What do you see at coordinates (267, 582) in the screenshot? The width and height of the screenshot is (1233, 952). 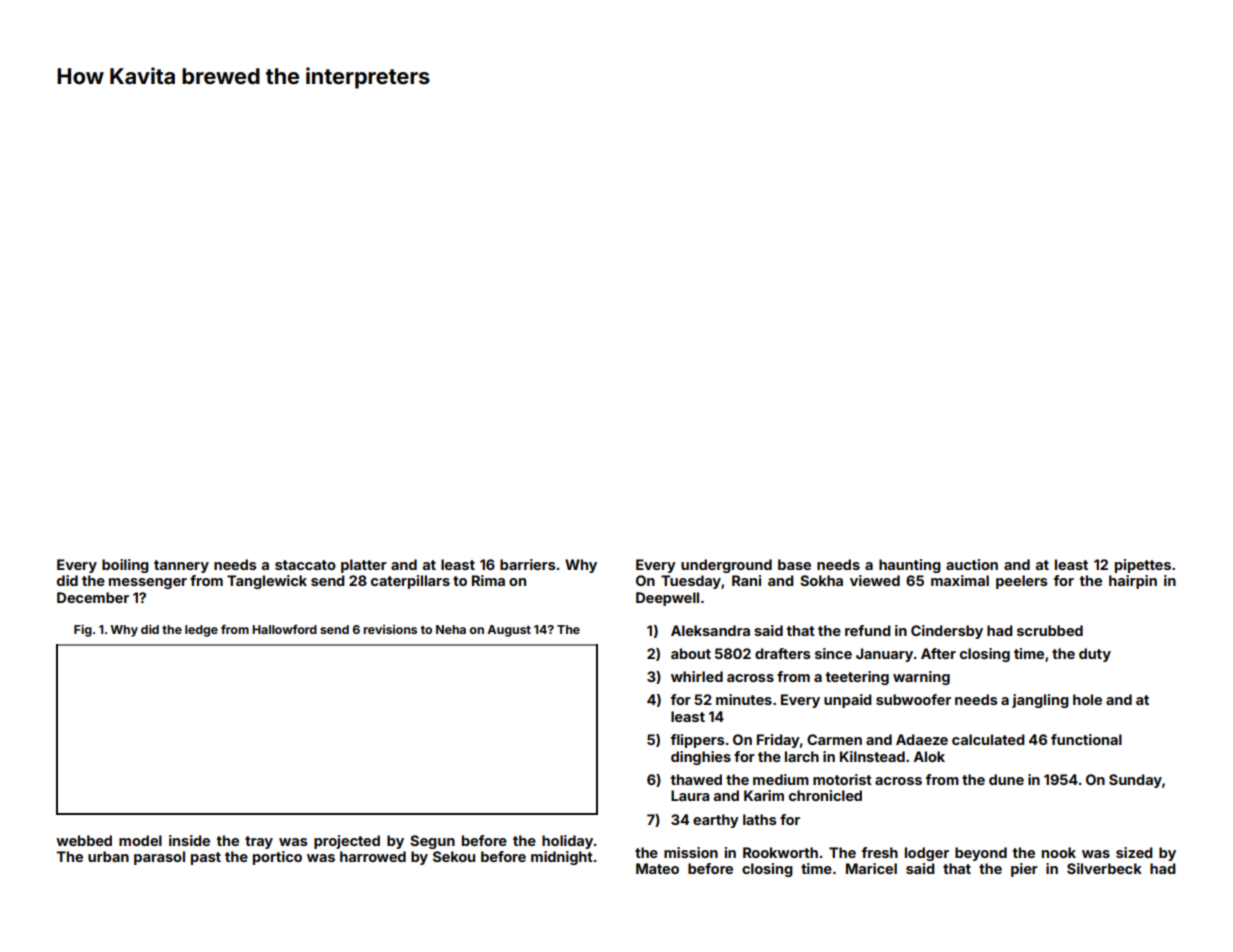 I see `Tanglewick` at bounding box center [267, 582].
